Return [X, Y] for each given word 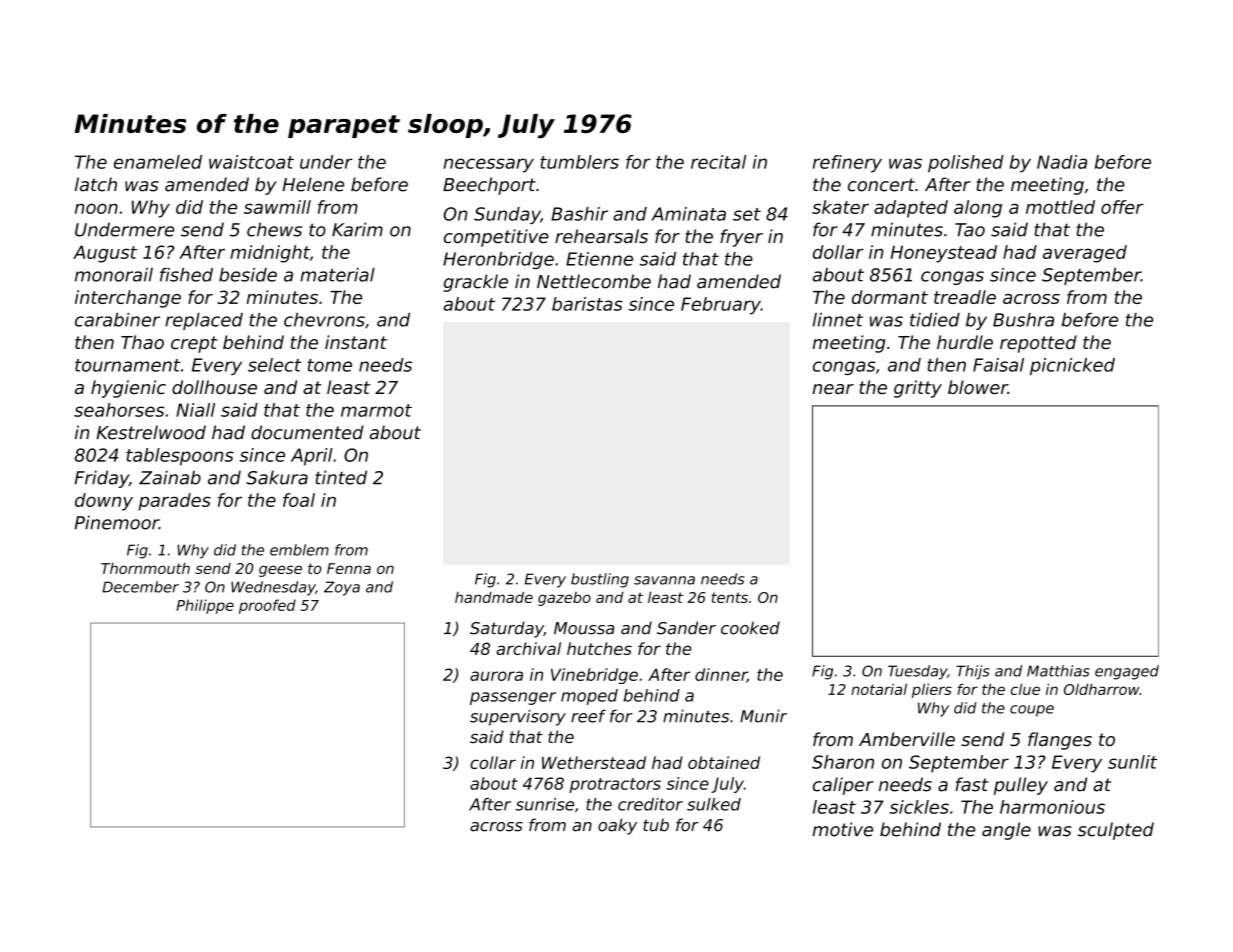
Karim [357, 229]
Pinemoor [117, 522]
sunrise [545, 804]
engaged [1127, 672]
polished [966, 164]
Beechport [489, 186]
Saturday [507, 629]
